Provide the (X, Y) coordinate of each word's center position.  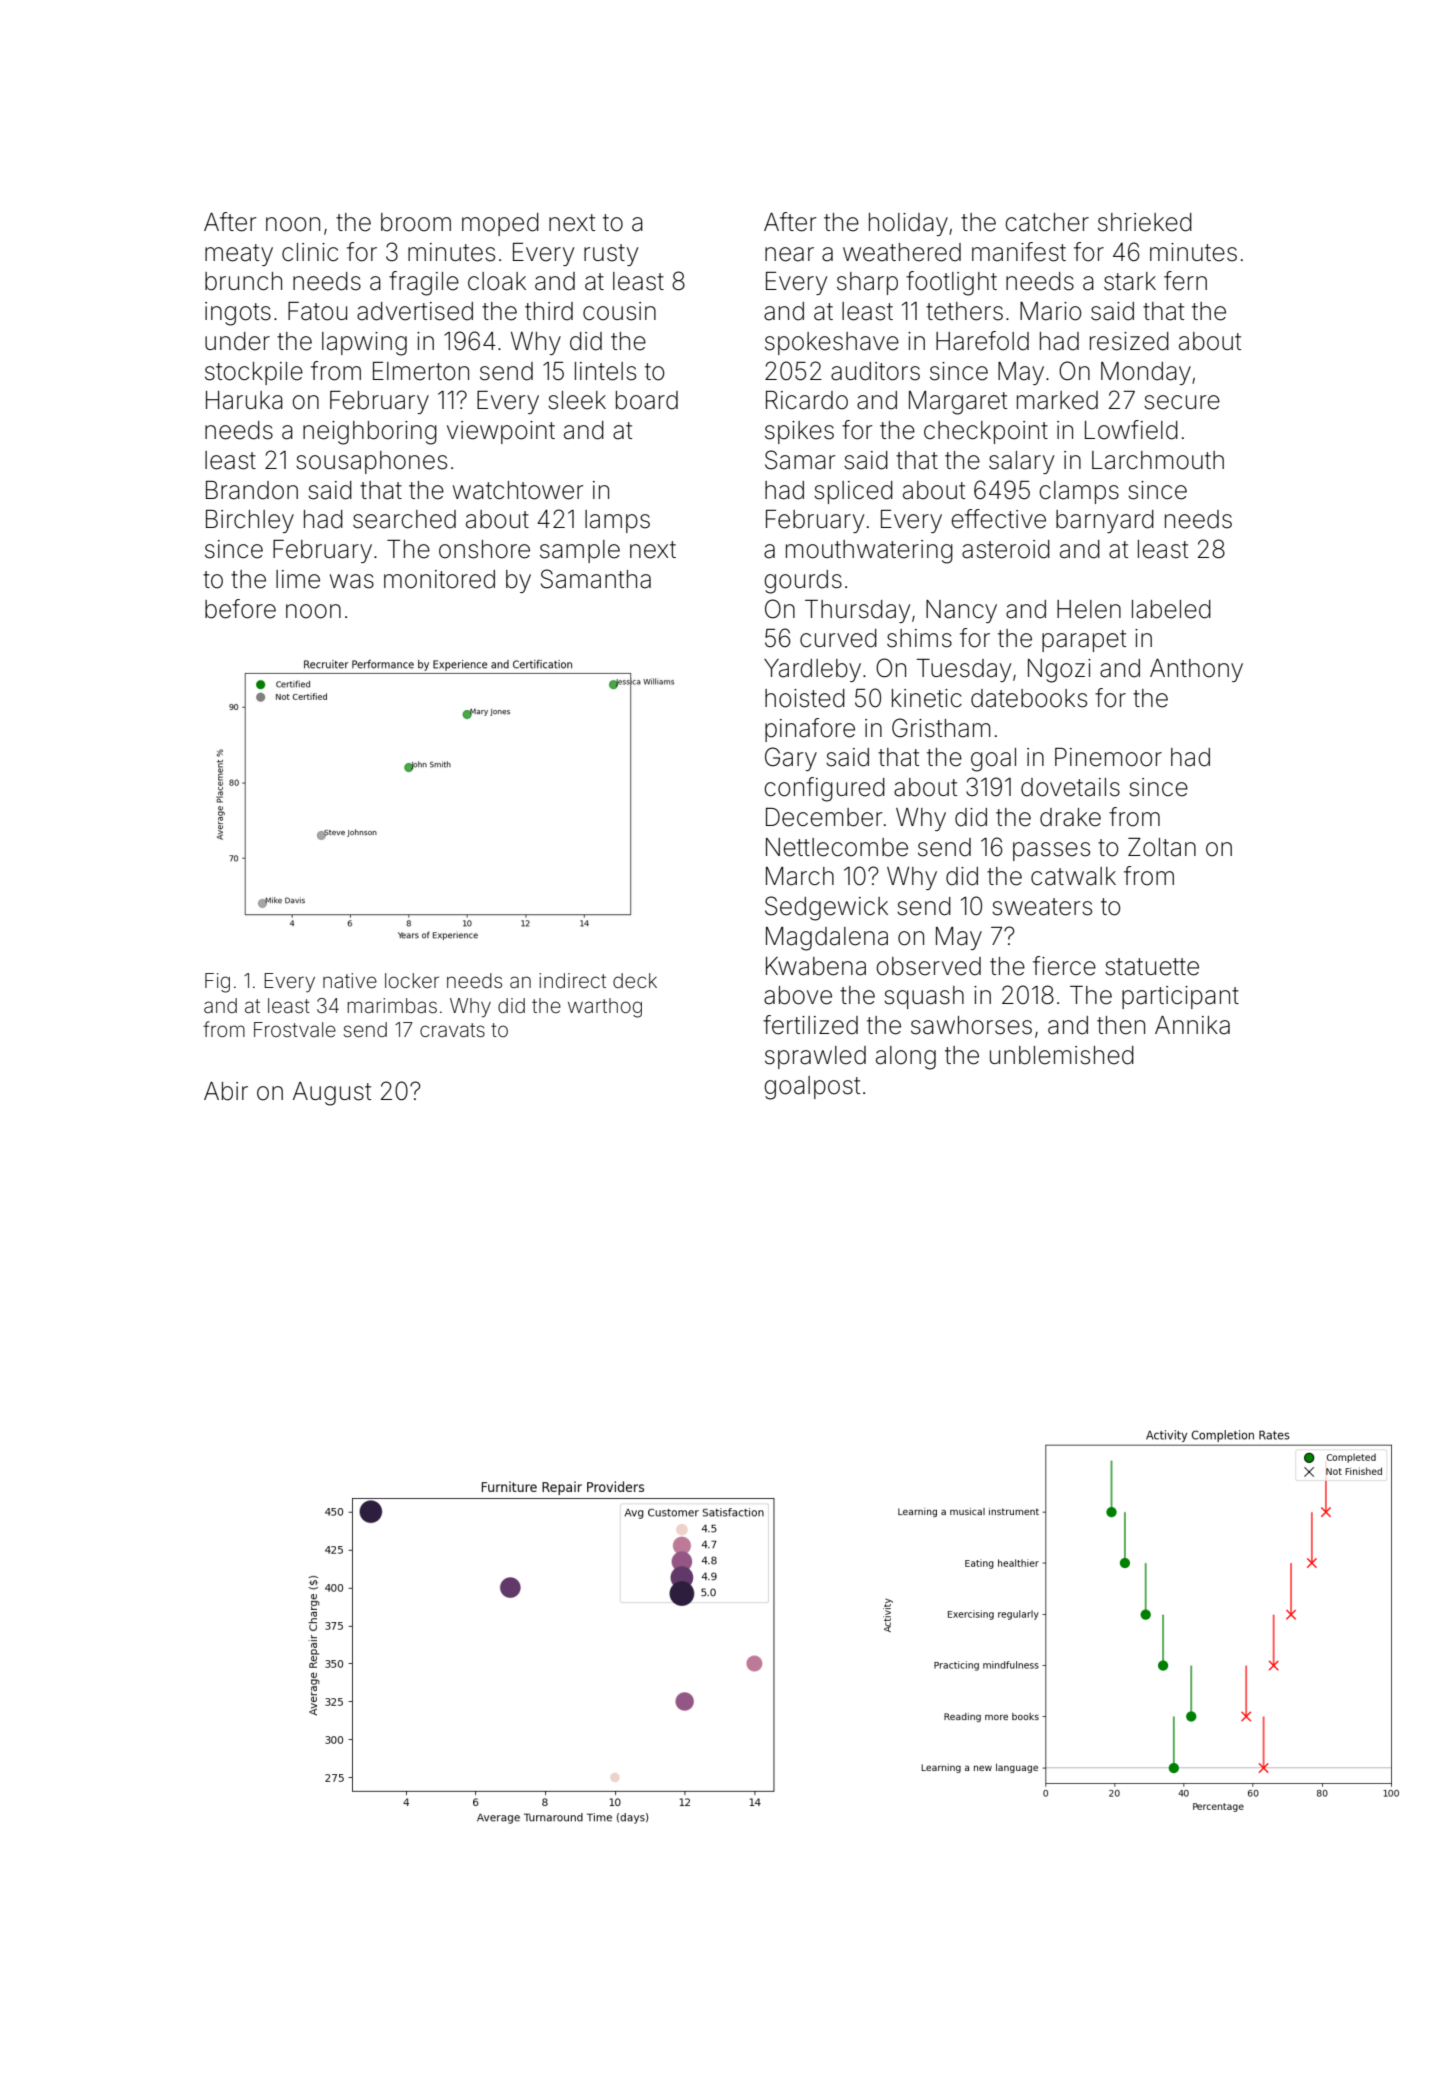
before (240, 609)
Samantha (596, 579)
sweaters (1042, 907)
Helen (1089, 609)
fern (1185, 281)
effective (998, 519)
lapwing (364, 344)
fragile (424, 283)
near (789, 254)
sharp (867, 283)
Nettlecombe (837, 847)
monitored (439, 579)
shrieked (1145, 222)
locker (412, 980)
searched (404, 519)
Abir (226, 1091)
